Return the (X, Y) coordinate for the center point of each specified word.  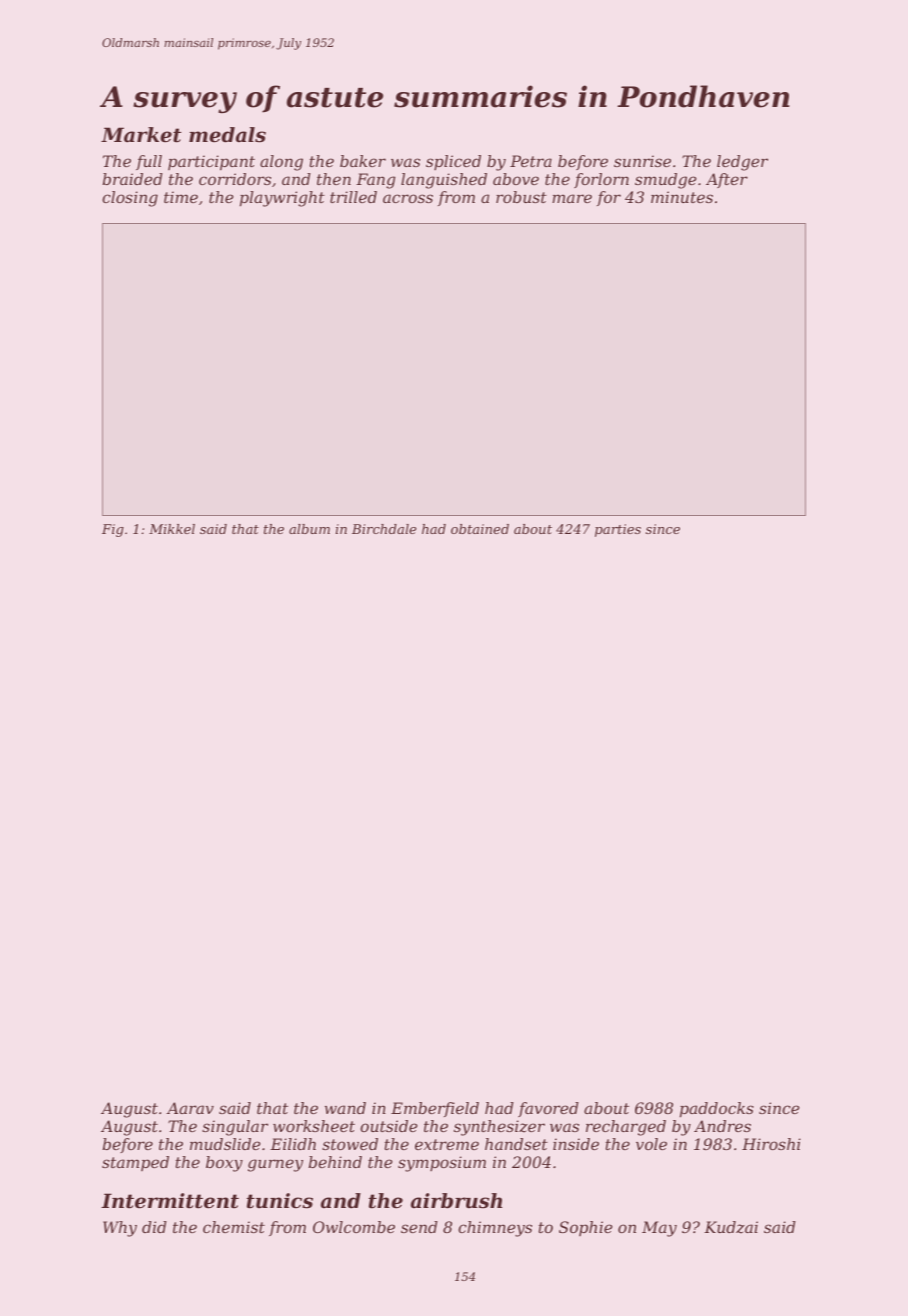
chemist (234, 1227)
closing (130, 199)
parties (618, 530)
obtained (480, 529)
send (419, 1227)
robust (521, 197)
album (309, 529)
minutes (682, 197)
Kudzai (731, 1227)
